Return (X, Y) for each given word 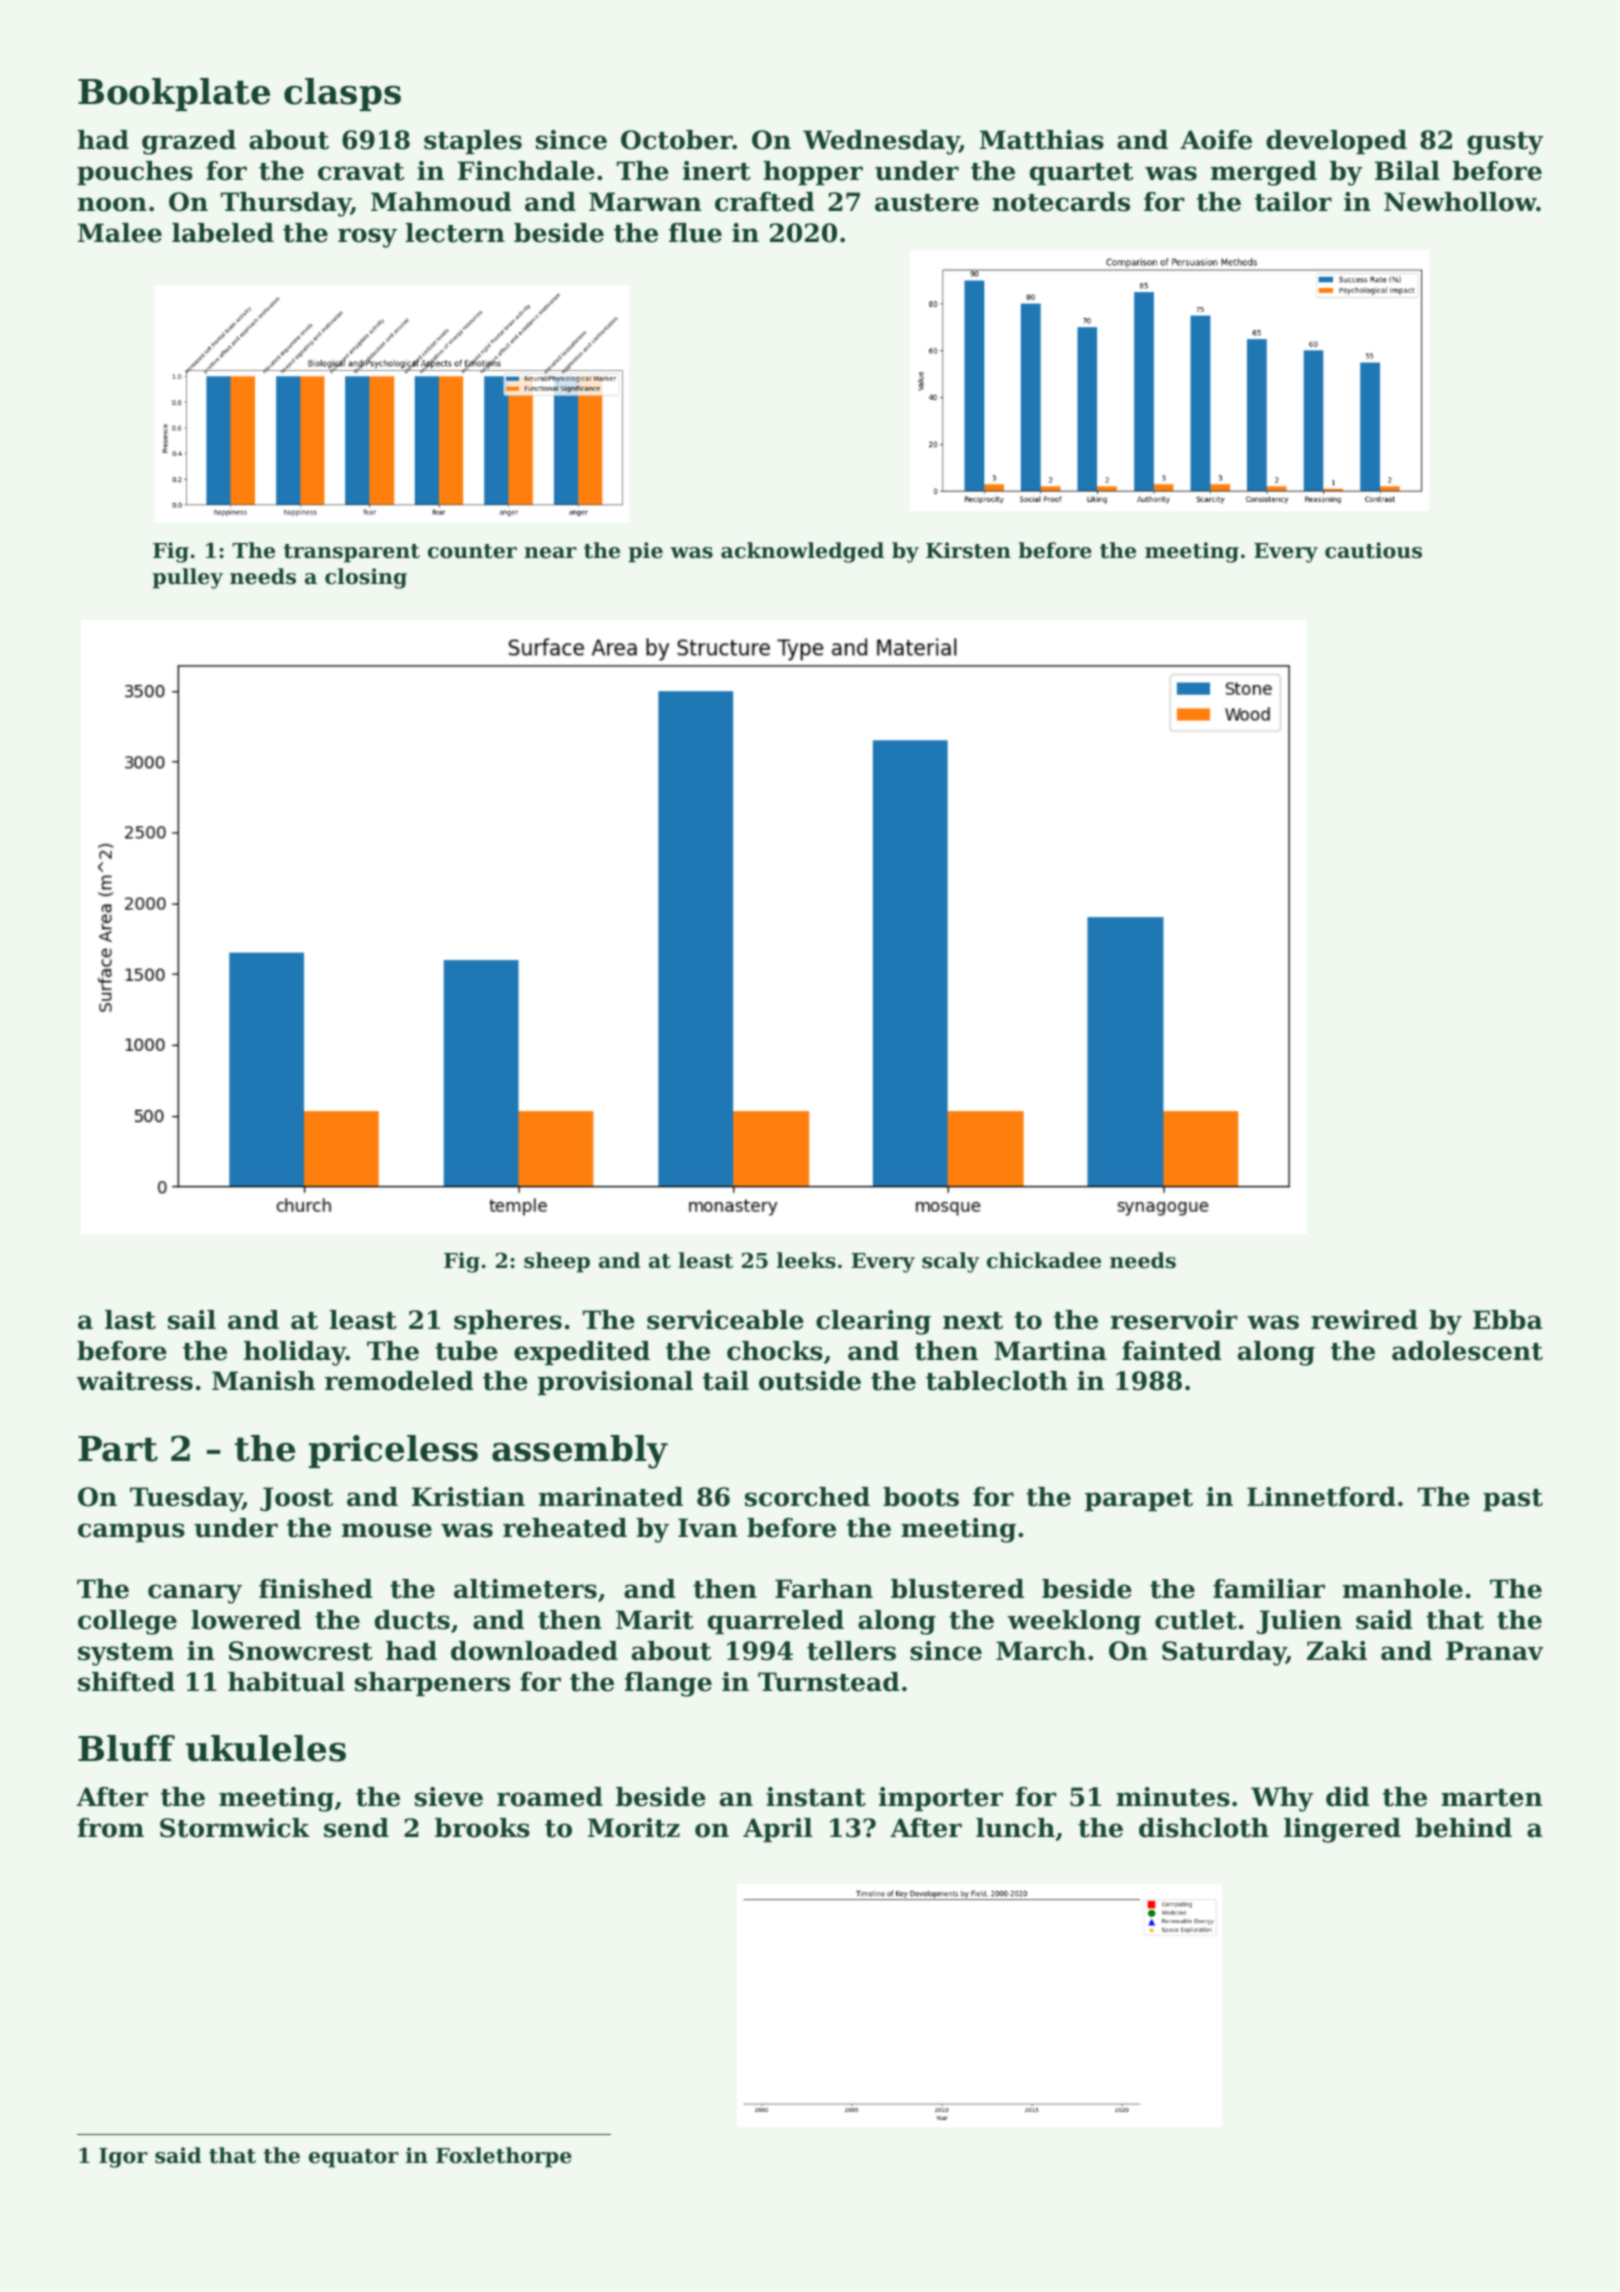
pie (645, 552)
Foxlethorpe (504, 2157)
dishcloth (1204, 1828)
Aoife (1216, 140)
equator (354, 2158)
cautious (1373, 550)
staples (473, 142)
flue (695, 233)
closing (366, 578)
